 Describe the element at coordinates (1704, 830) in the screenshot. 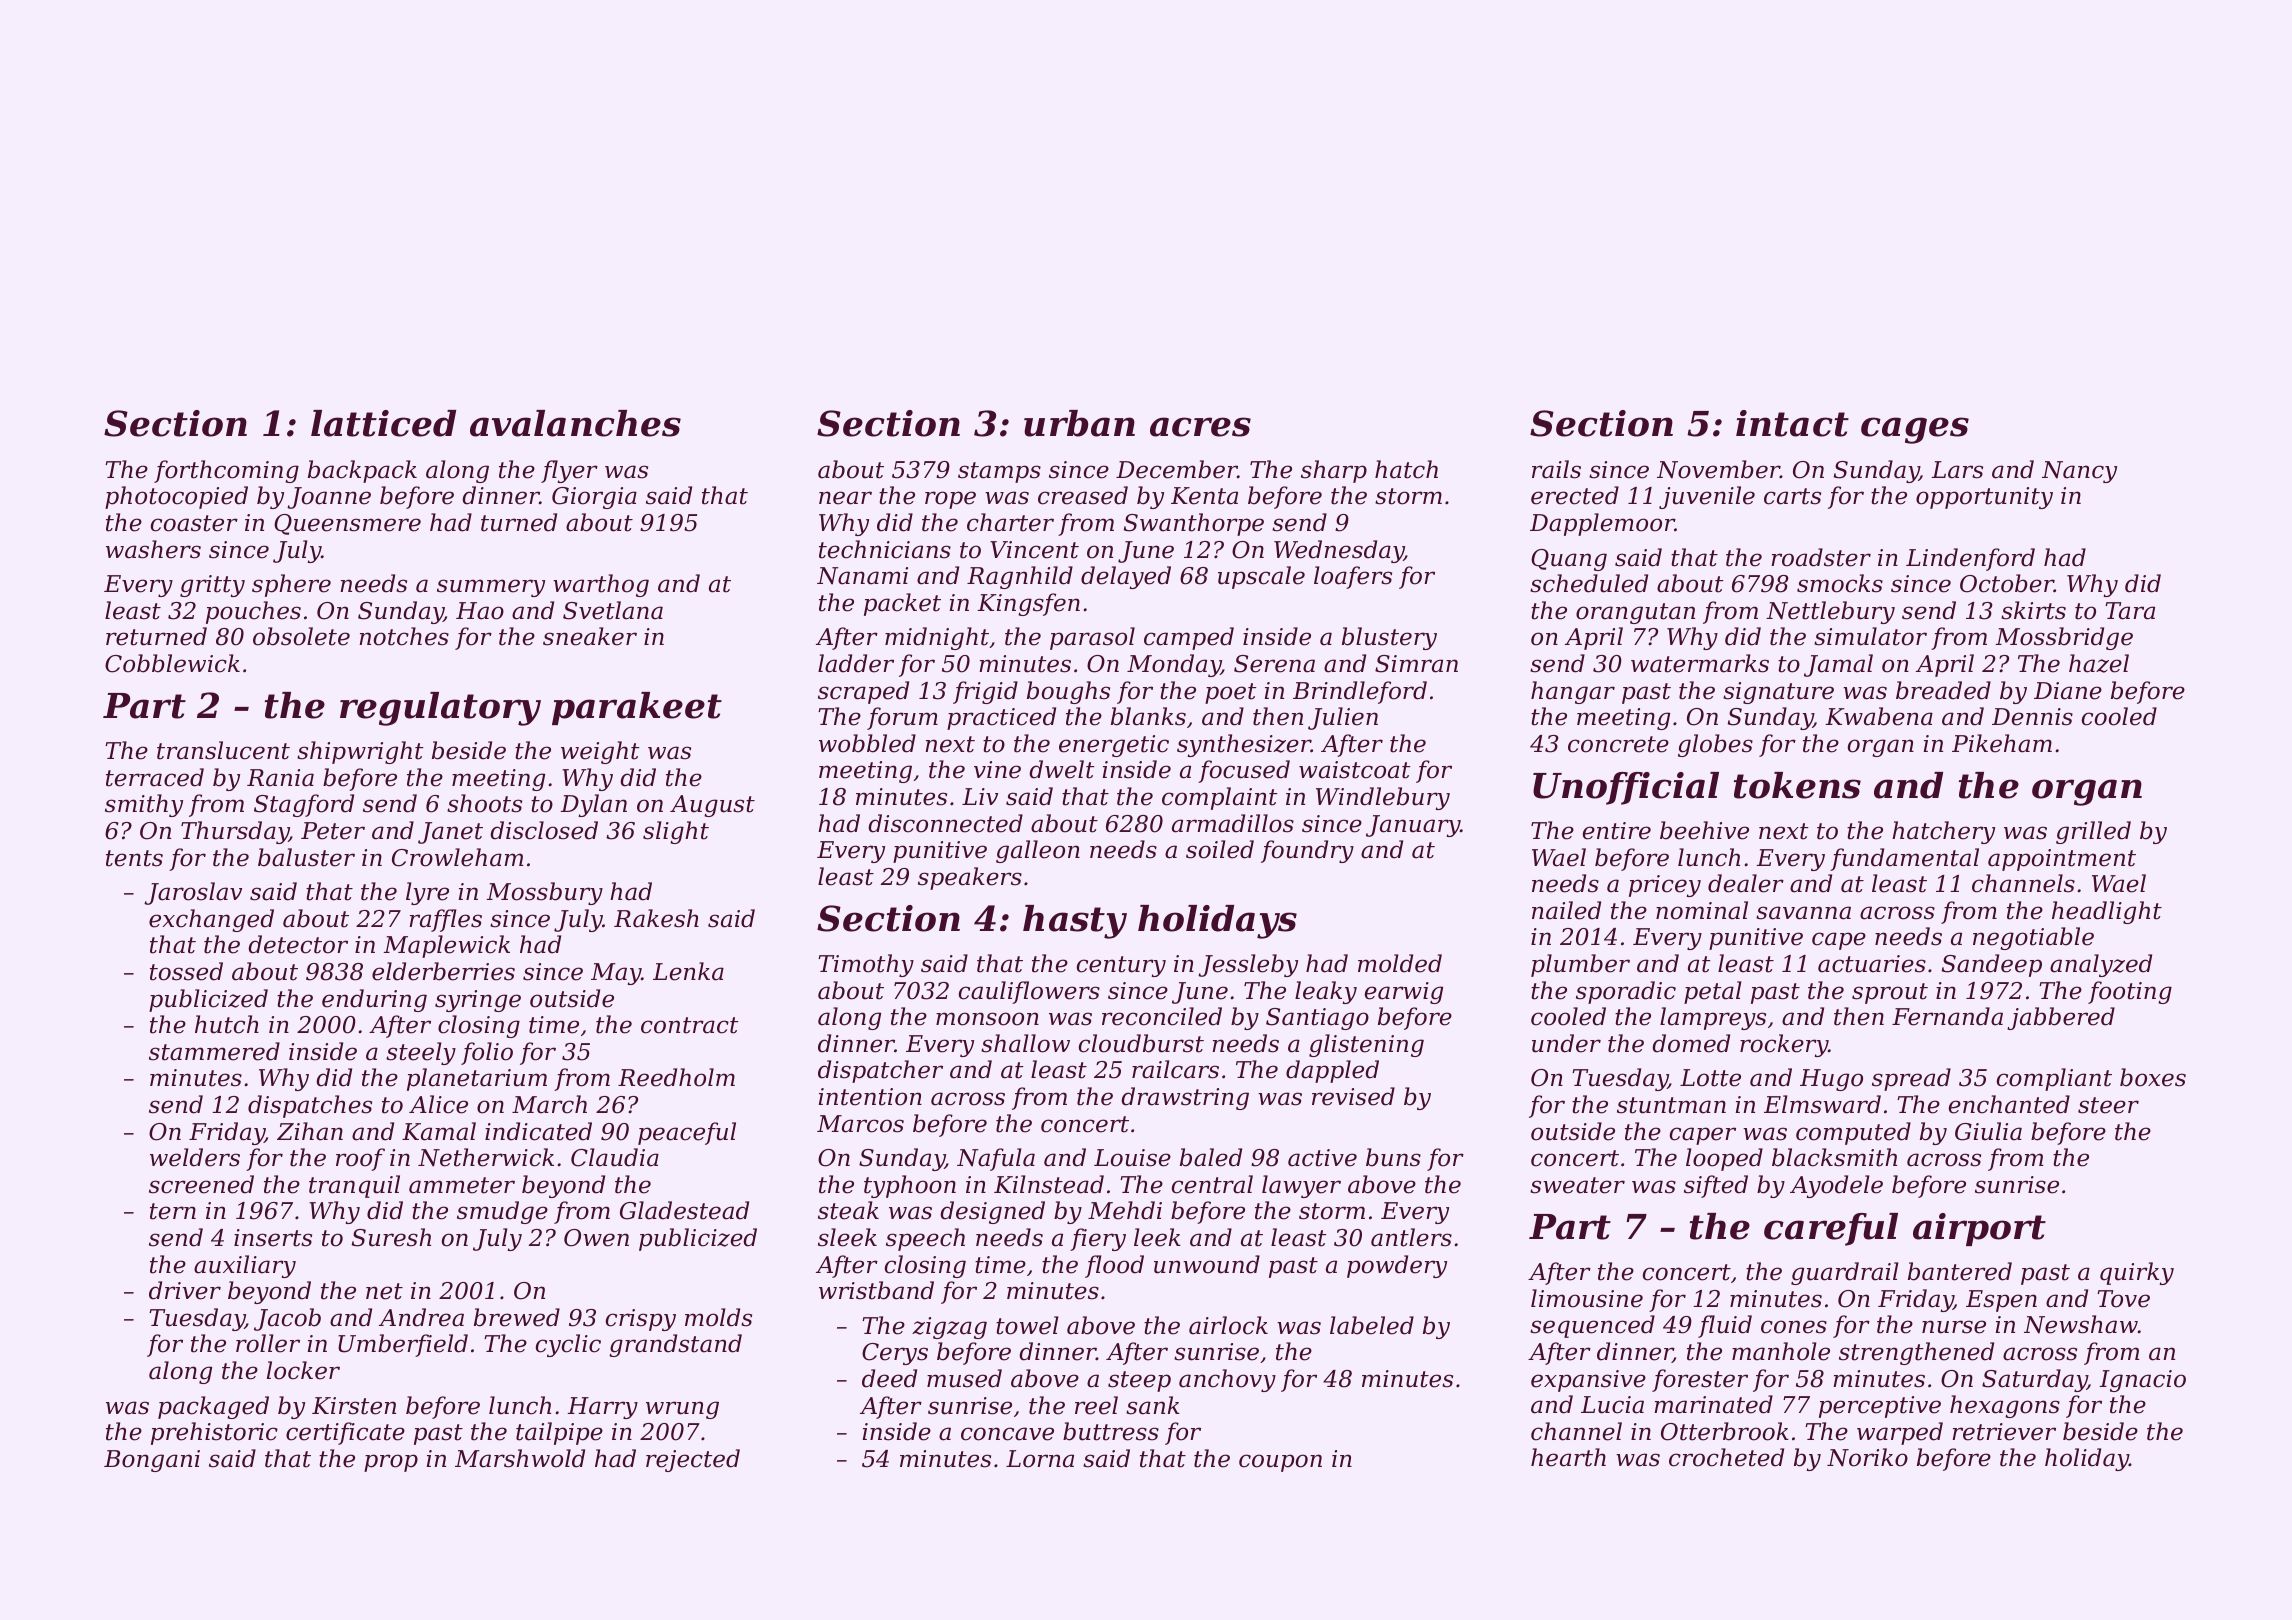

I see `beehive` at that location.
